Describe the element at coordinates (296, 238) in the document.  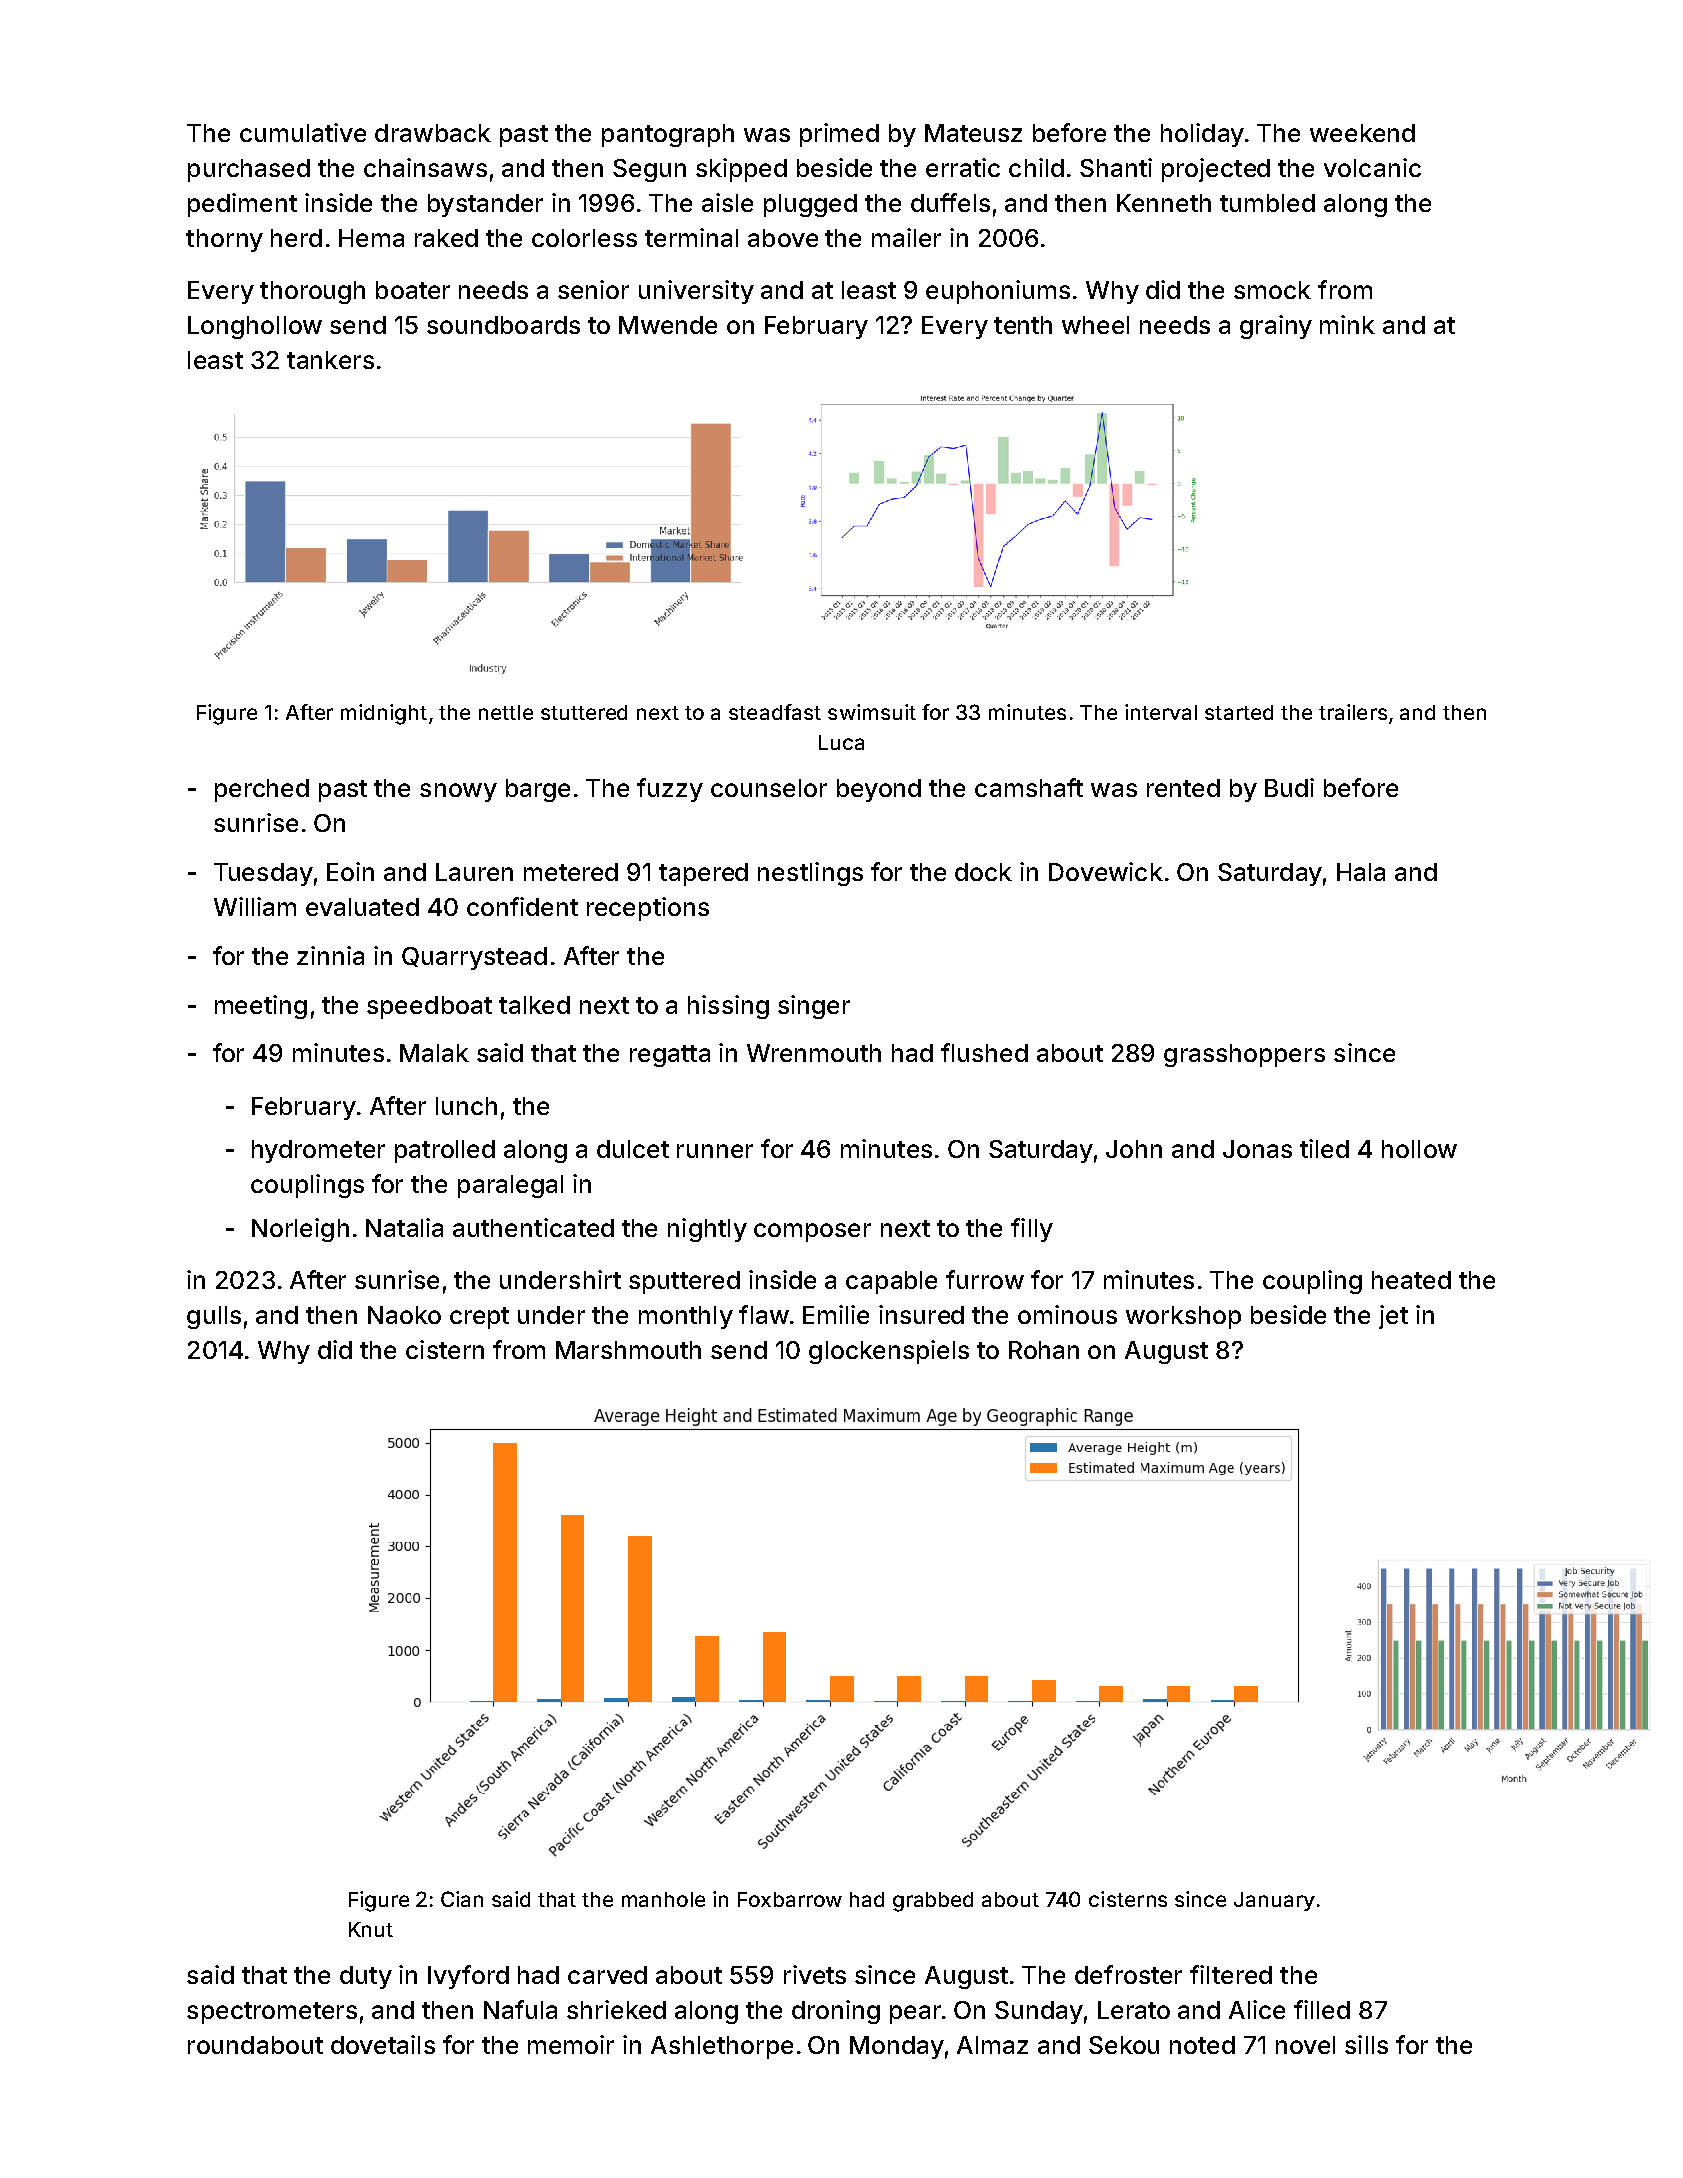
I see `herd` at that location.
